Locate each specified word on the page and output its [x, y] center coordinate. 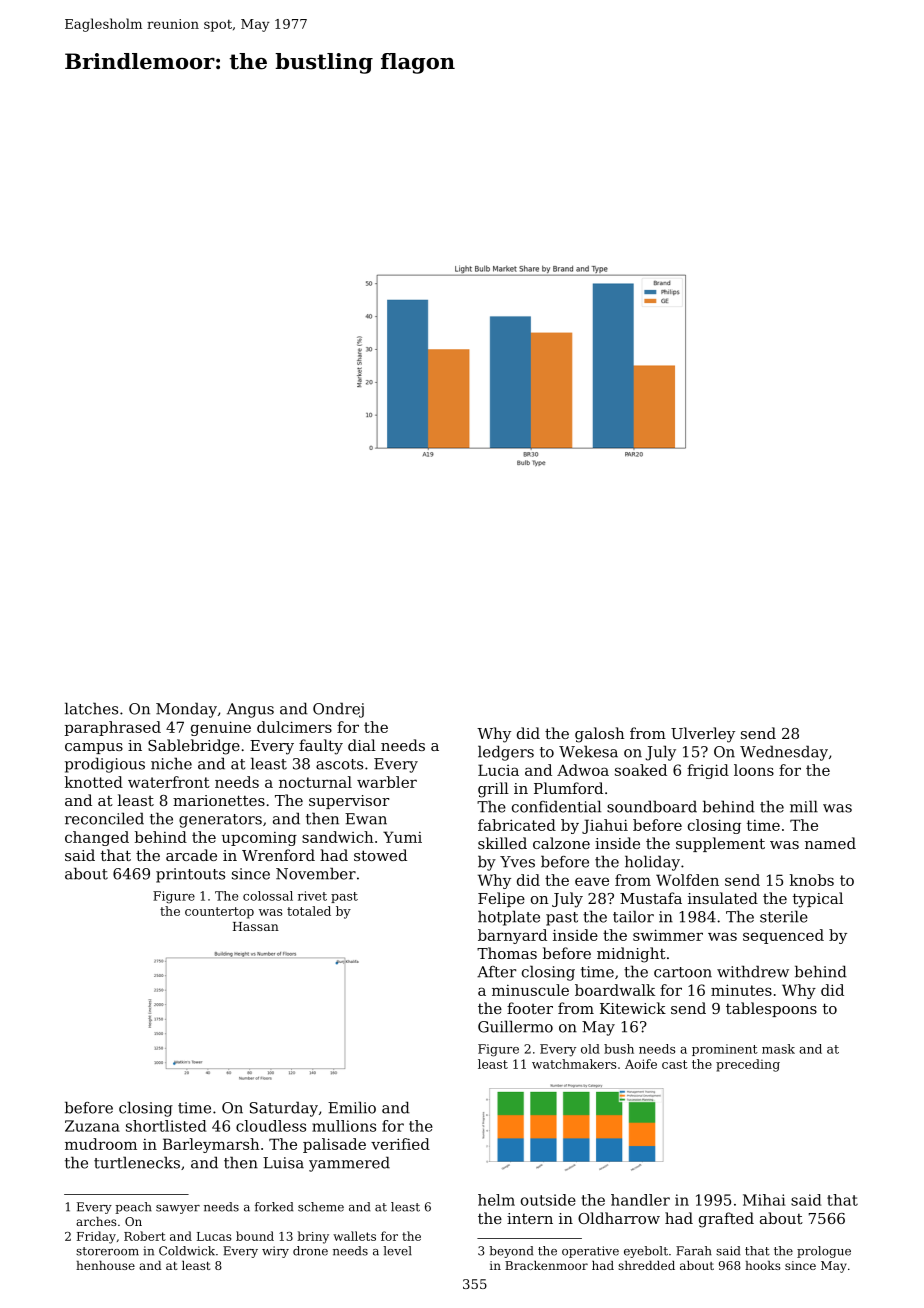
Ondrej [338, 710]
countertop [219, 913]
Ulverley [703, 735]
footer [530, 1008]
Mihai [764, 1200]
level [397, 1251]
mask [778, 1049]
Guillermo [515, 1026]
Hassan [256, 926]
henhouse [105, 1265]
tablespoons [771, 1009]
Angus [250, 710]
